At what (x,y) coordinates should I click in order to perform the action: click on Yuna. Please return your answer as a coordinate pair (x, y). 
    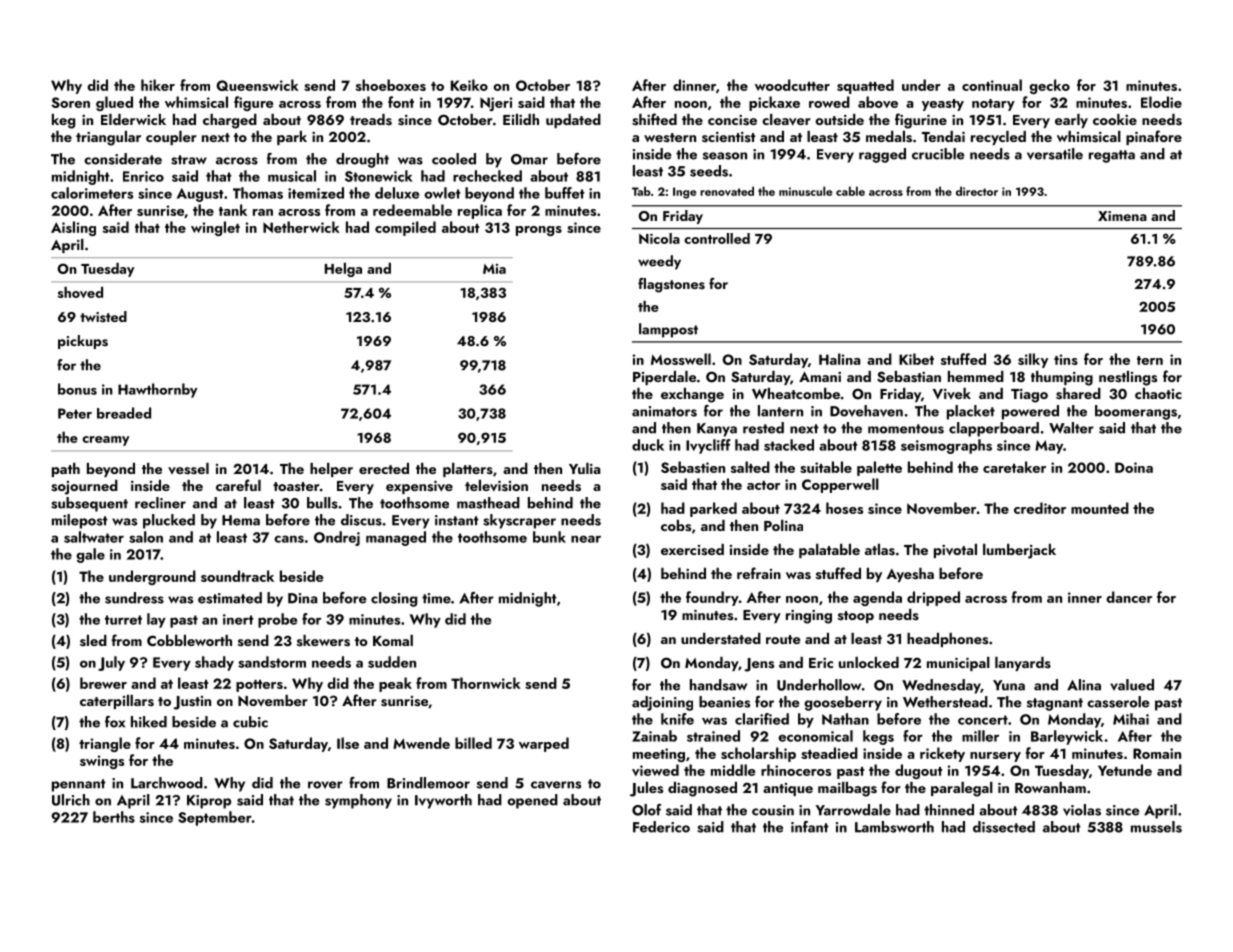
    Looking at the image, I should click on (1009, 685).
